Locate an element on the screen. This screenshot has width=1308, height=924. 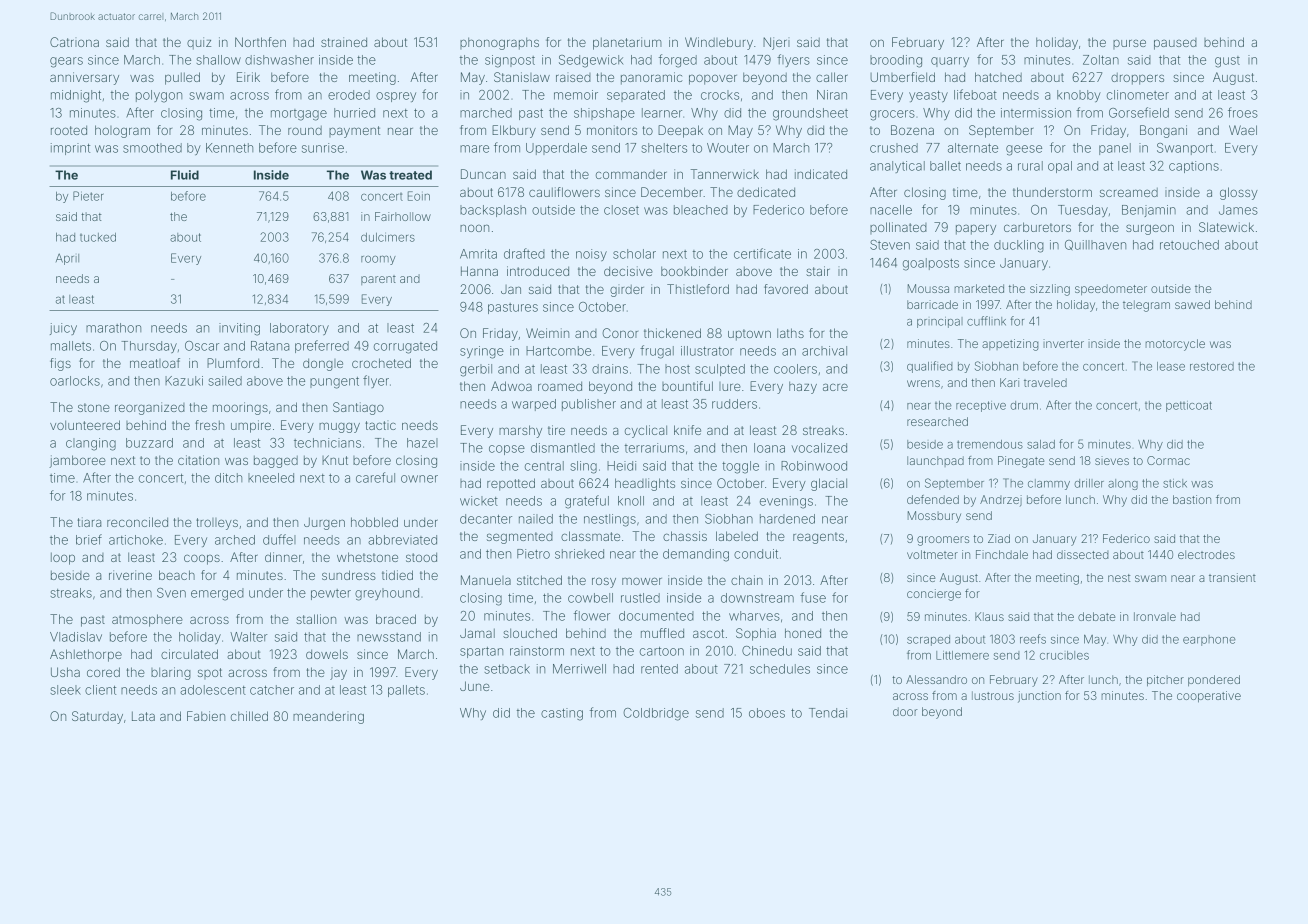
purse is located at coordinates (1129, 44).
